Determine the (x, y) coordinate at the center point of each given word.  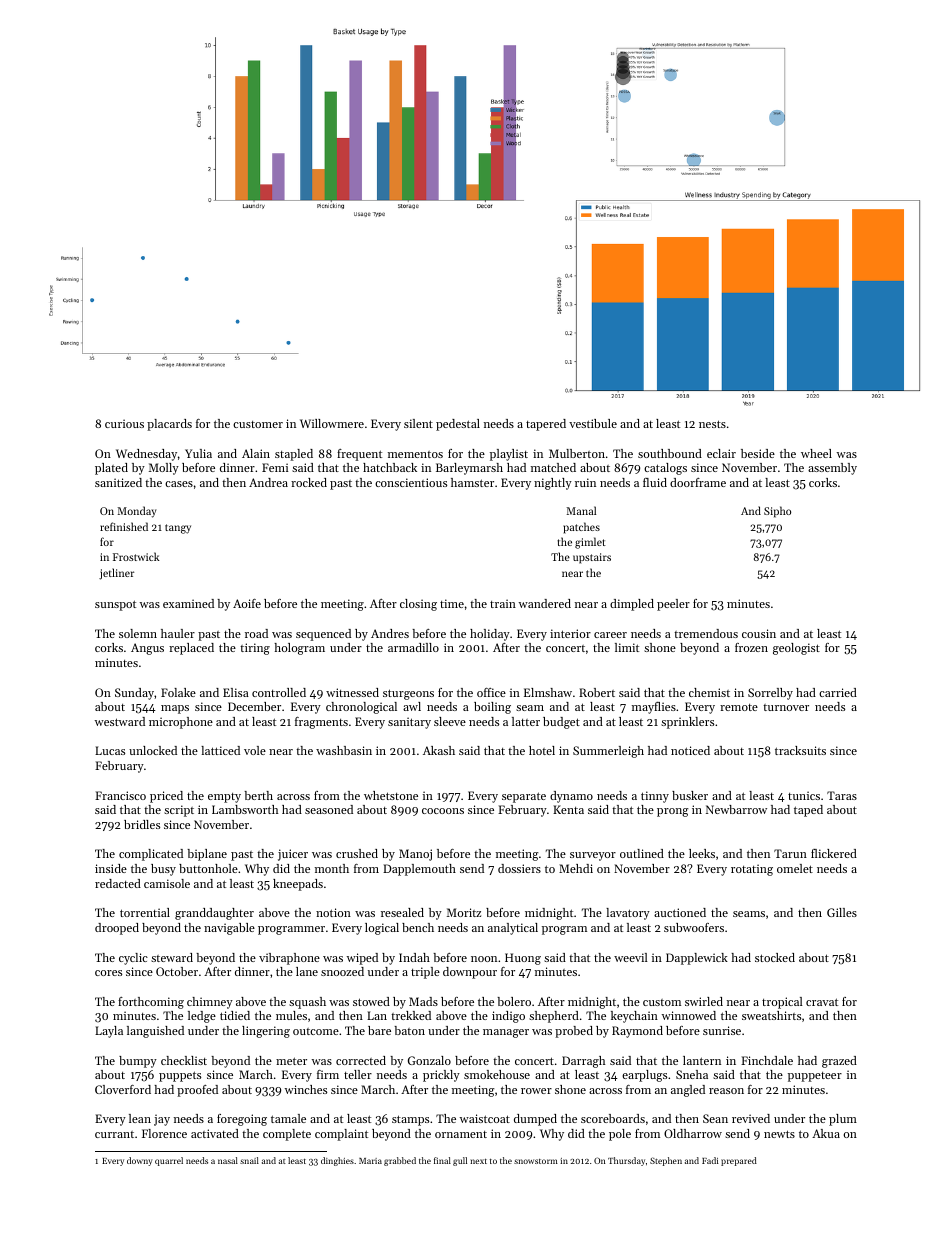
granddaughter (214, 914)
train (503, 603)
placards (169, 425)
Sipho (777, 512)
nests (712, 424)
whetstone (391, 795)
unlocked (153, 750)
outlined (642, 853)
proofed (197, 1091)
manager (506, 1033)
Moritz (464, 912)
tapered (546, 425)
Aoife (247, 603)
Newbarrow (736, 809)
